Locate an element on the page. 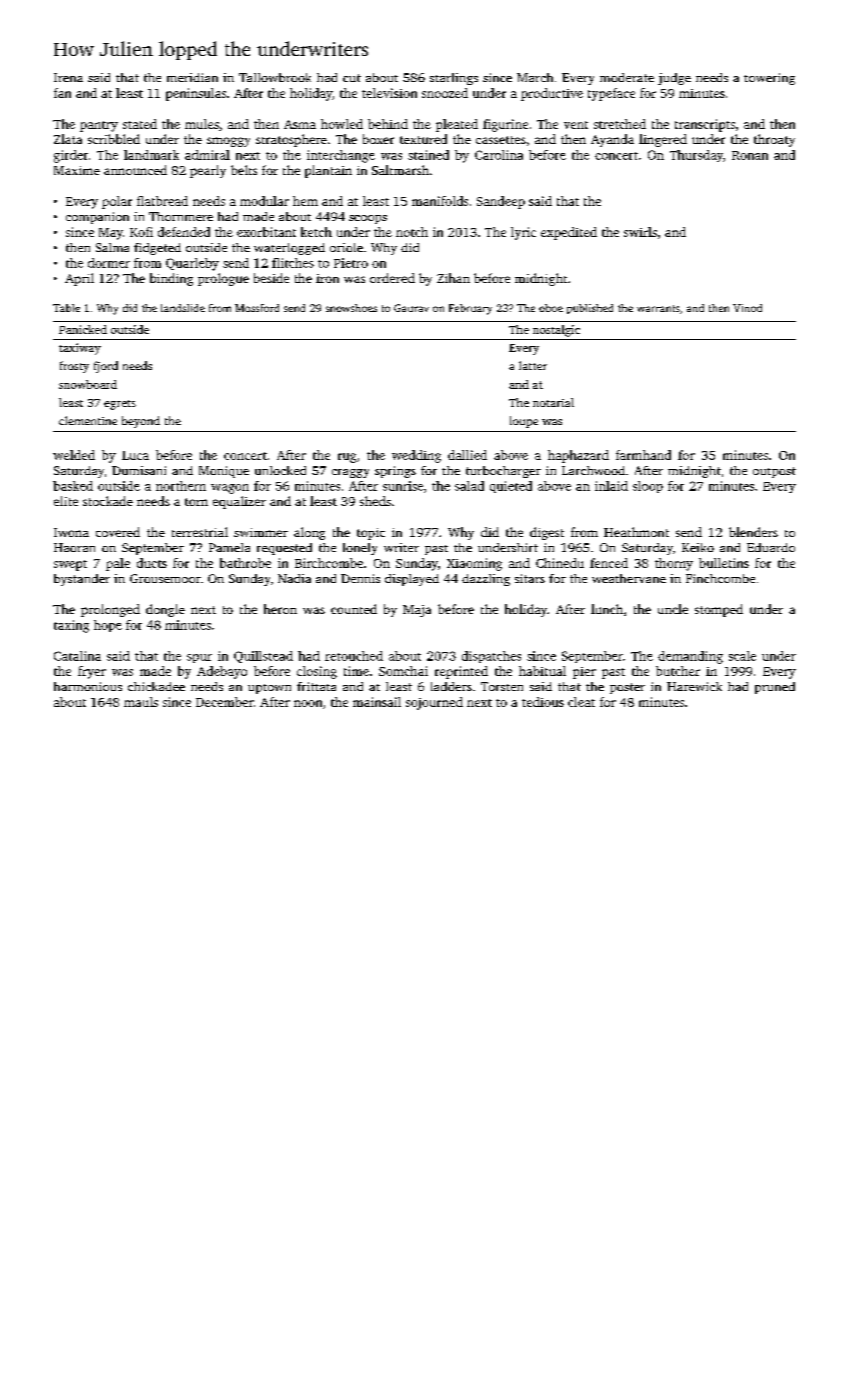  poster is located at coordinates (627, 688).
